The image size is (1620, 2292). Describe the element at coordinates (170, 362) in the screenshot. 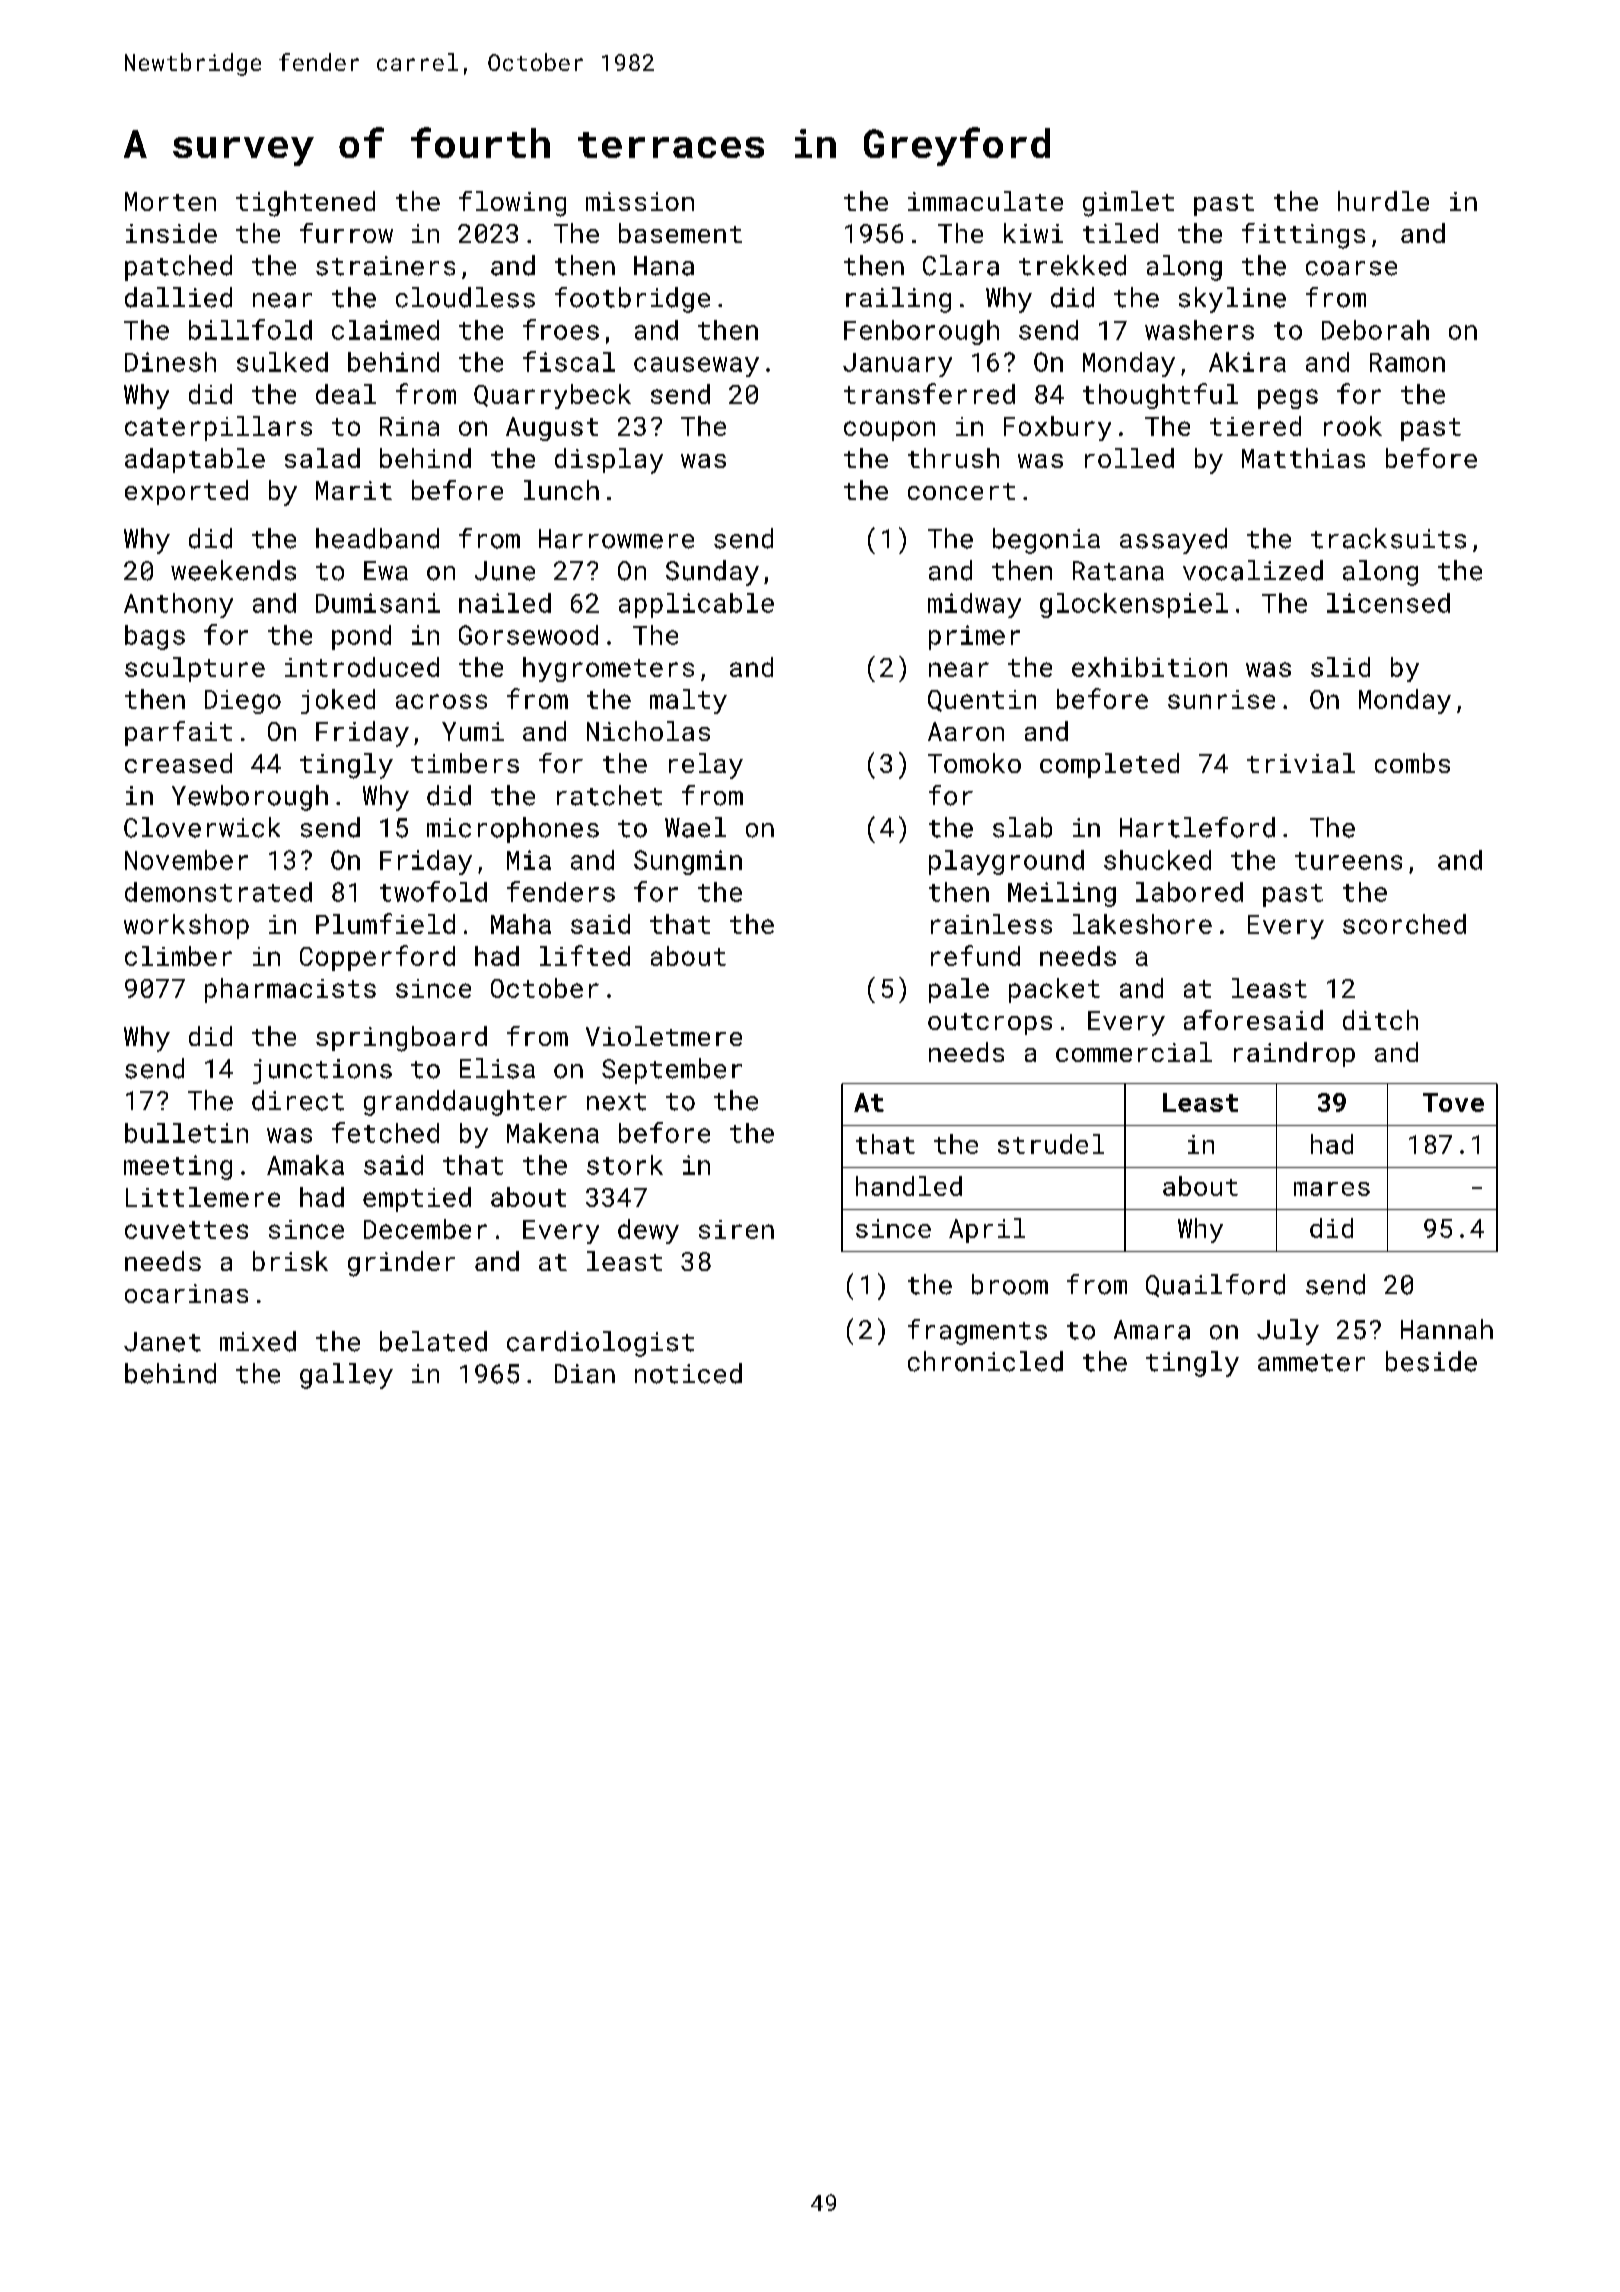

I see `Dinesh` at that location.
